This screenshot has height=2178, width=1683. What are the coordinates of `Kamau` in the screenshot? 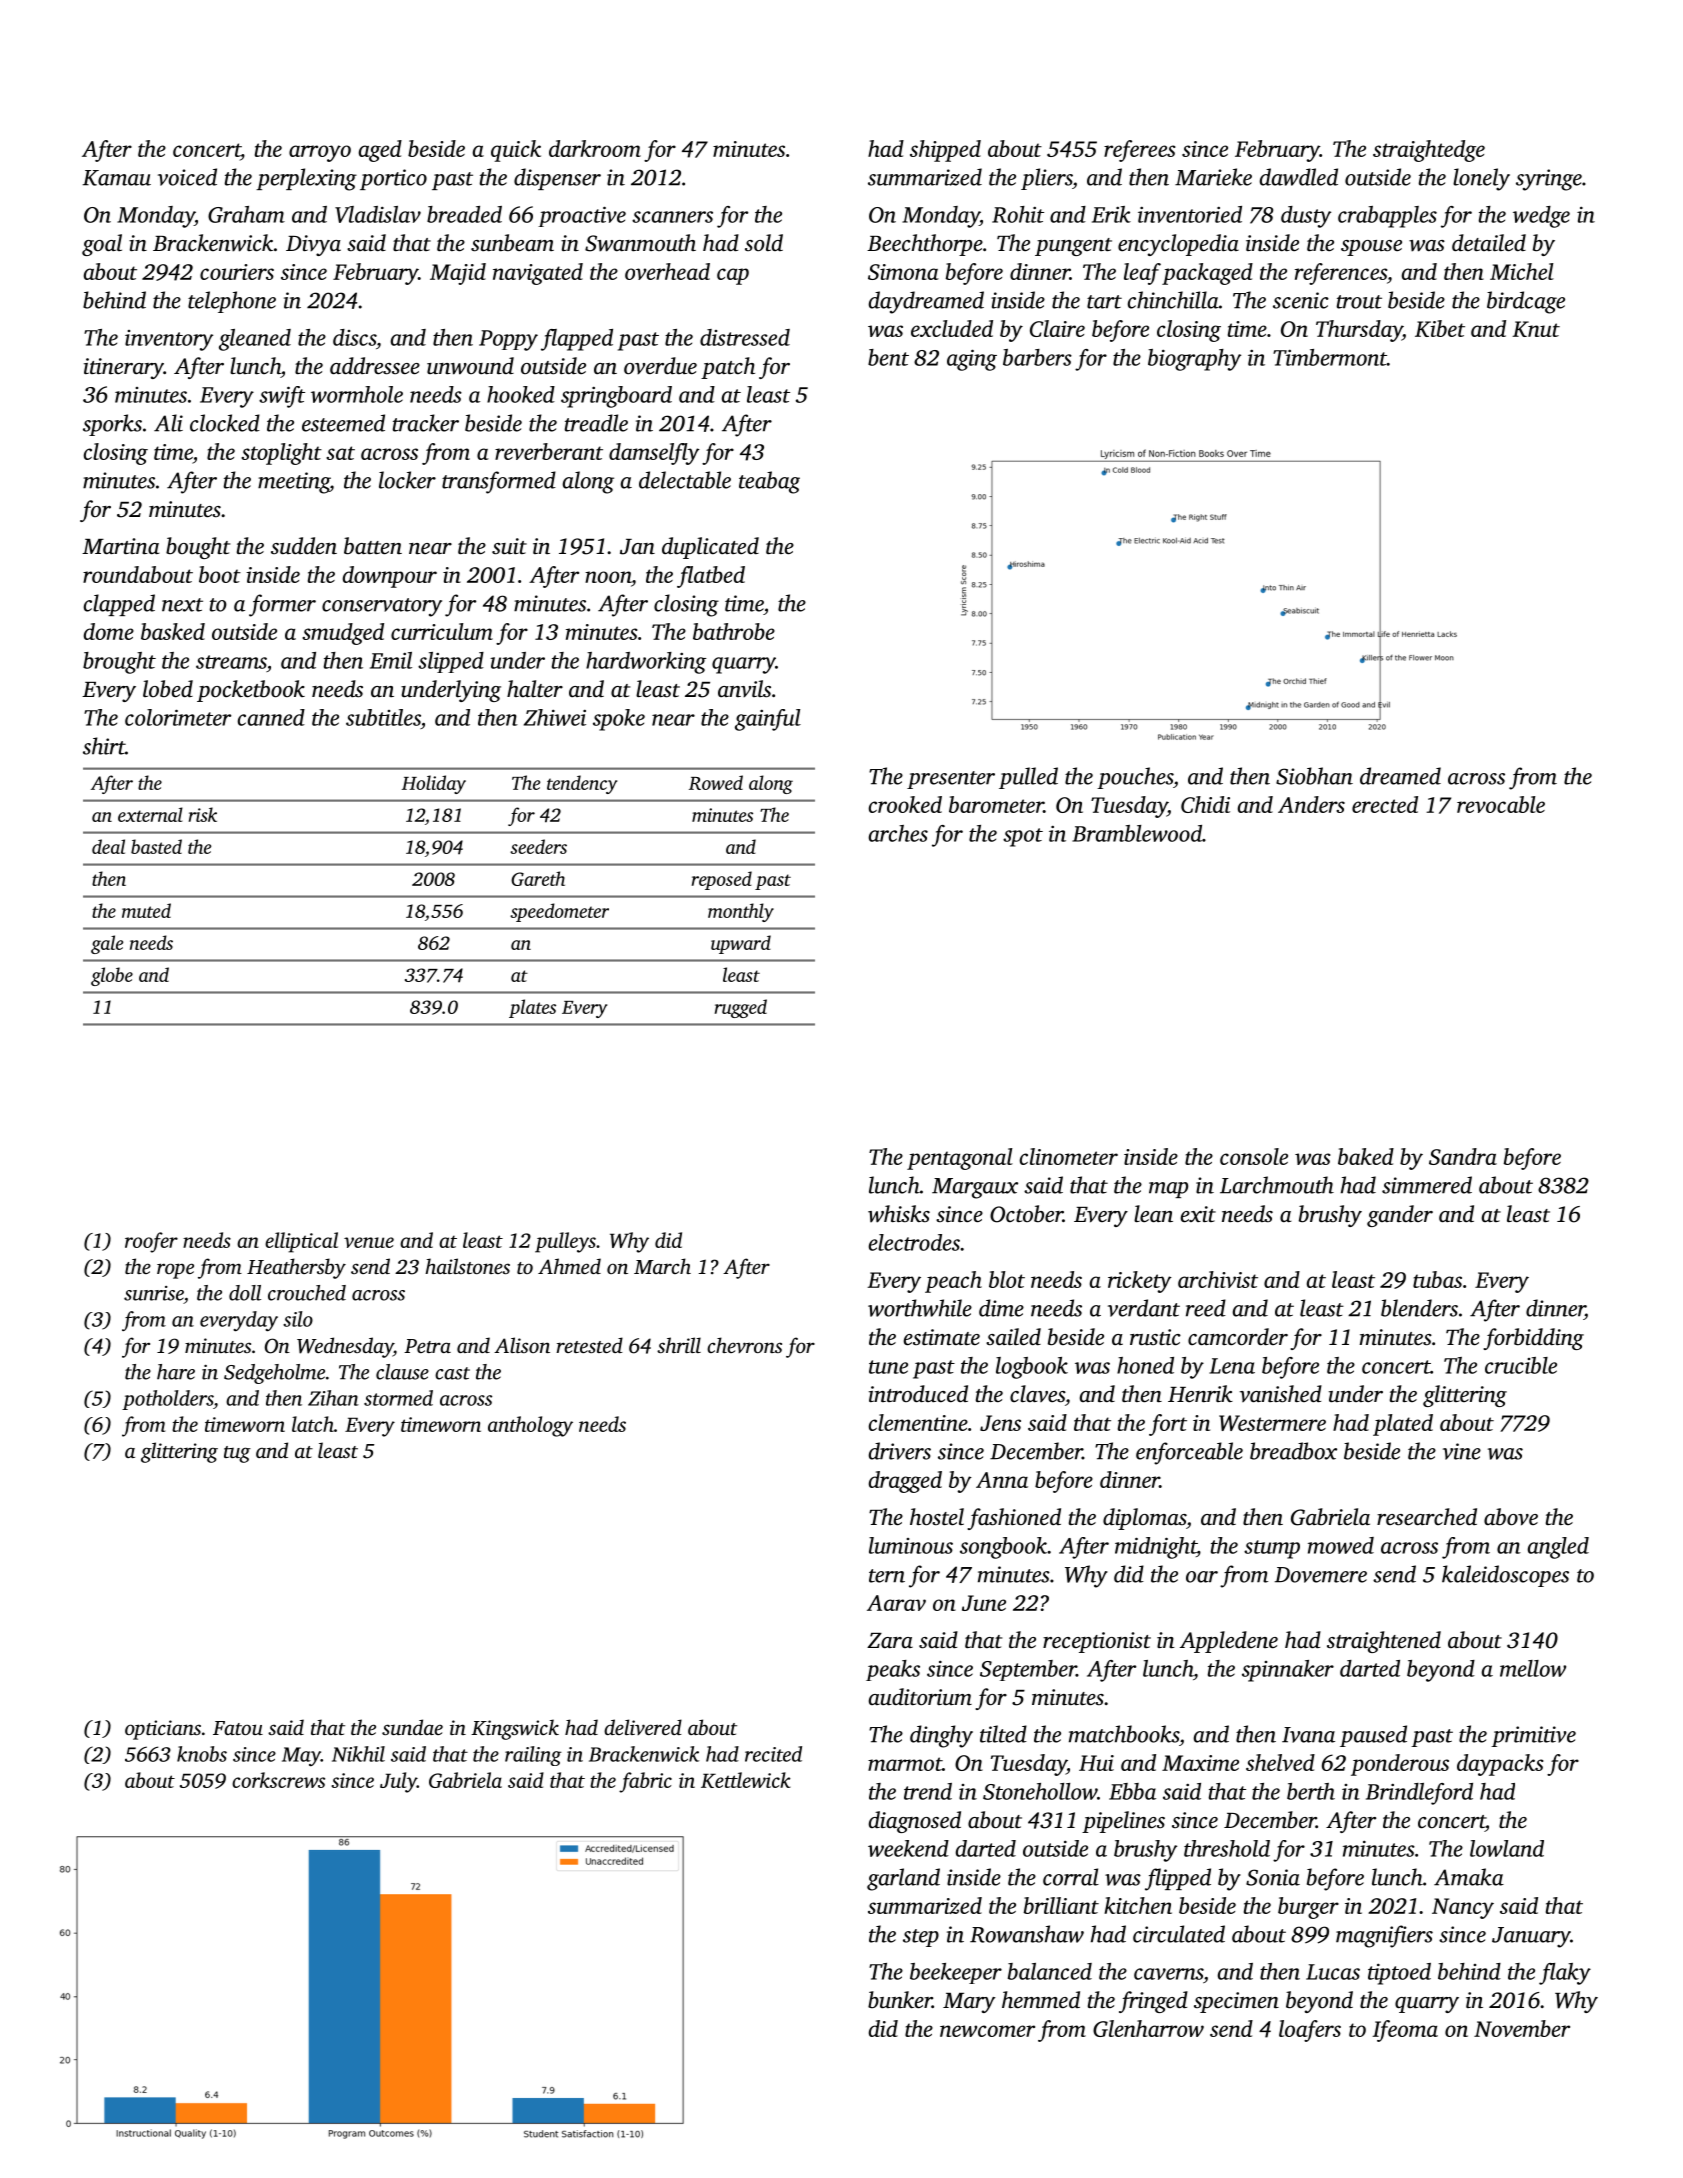 It's located at (116, 178).
